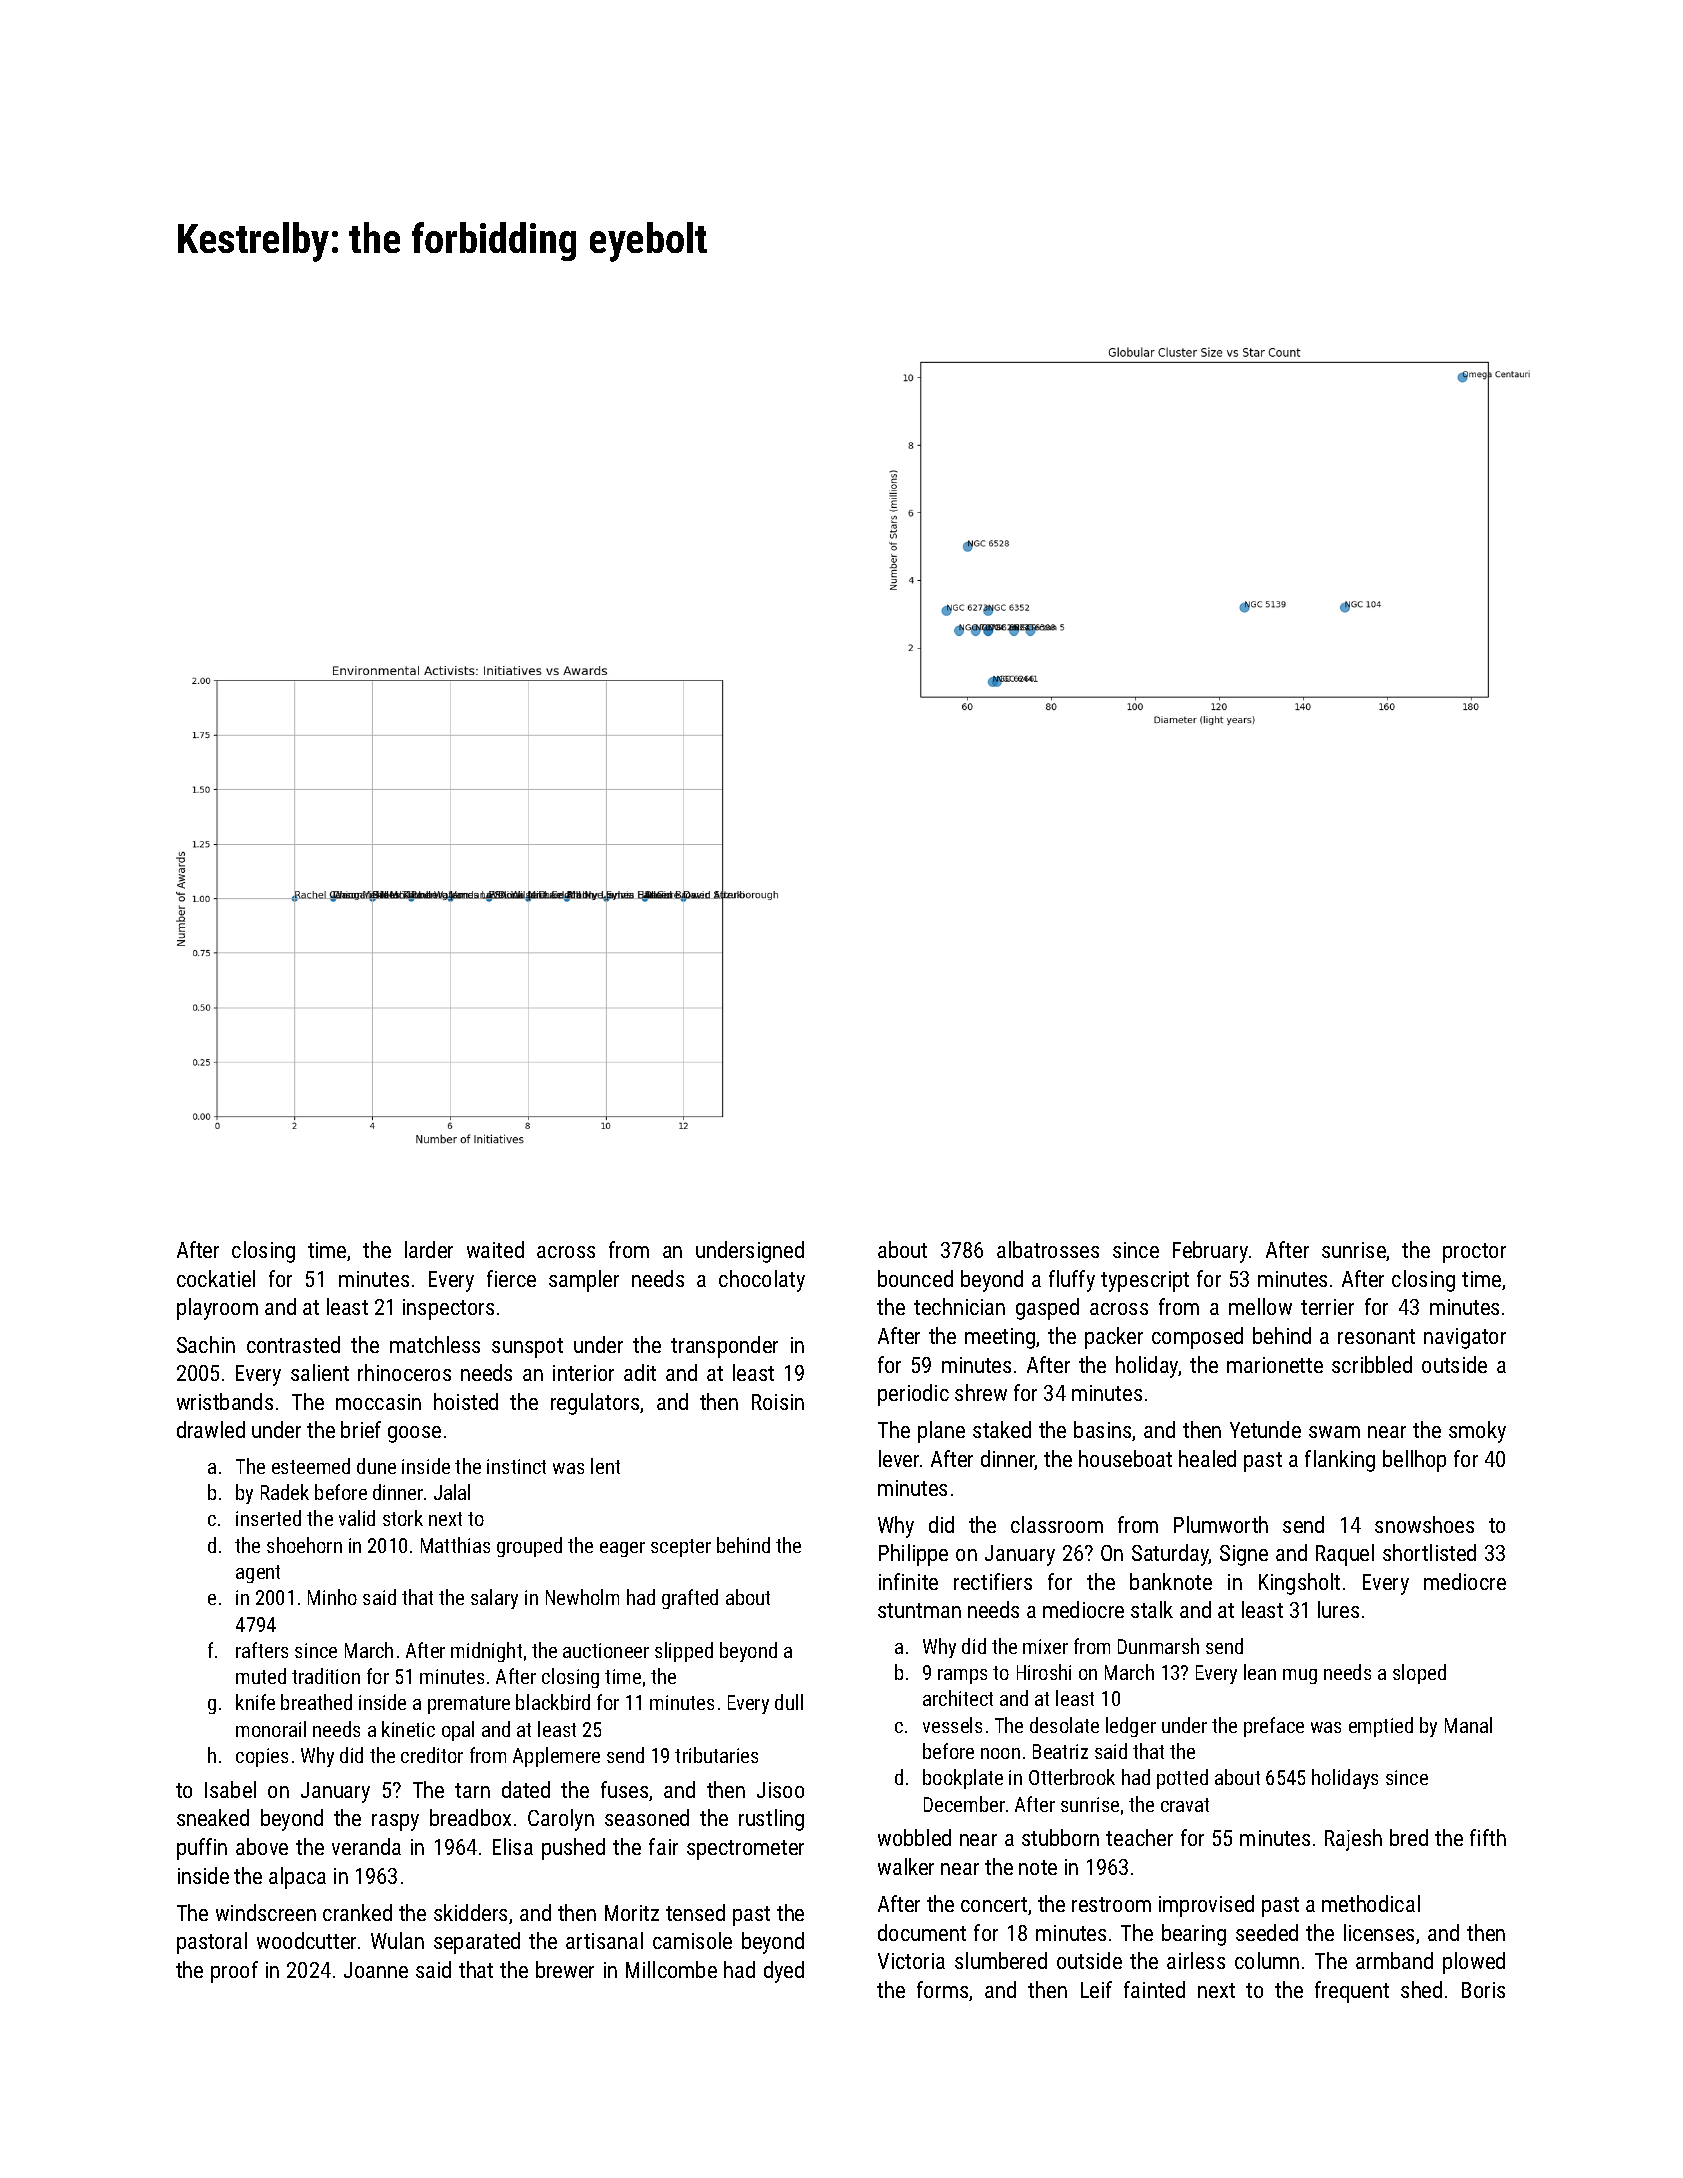 The image size is (1683, 2178). What do you see at coordinates (942, 1989) in the page?
I see `forms` at bounding box center [942, 1989].
